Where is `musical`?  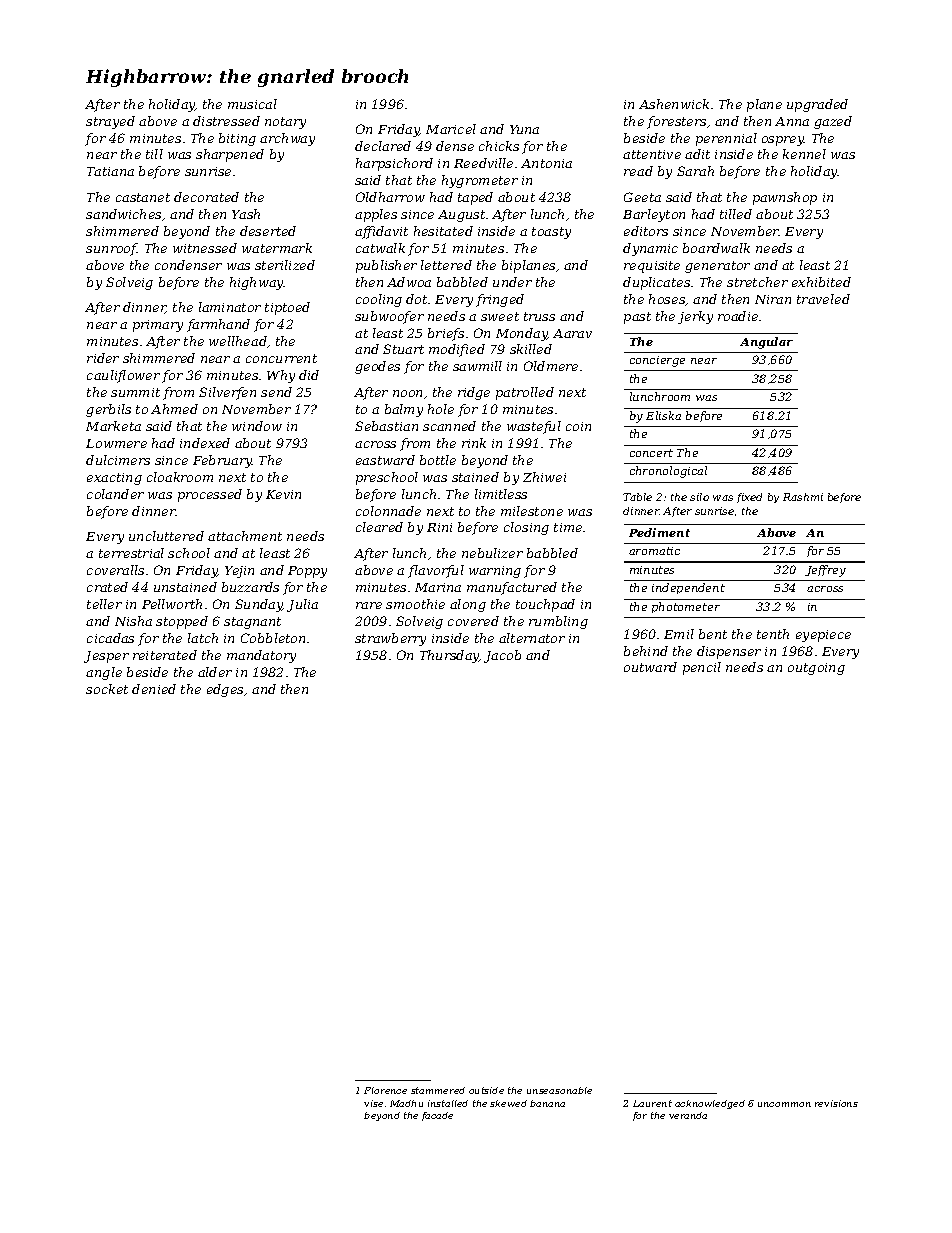 musical is located at coordinates (252, 104).
